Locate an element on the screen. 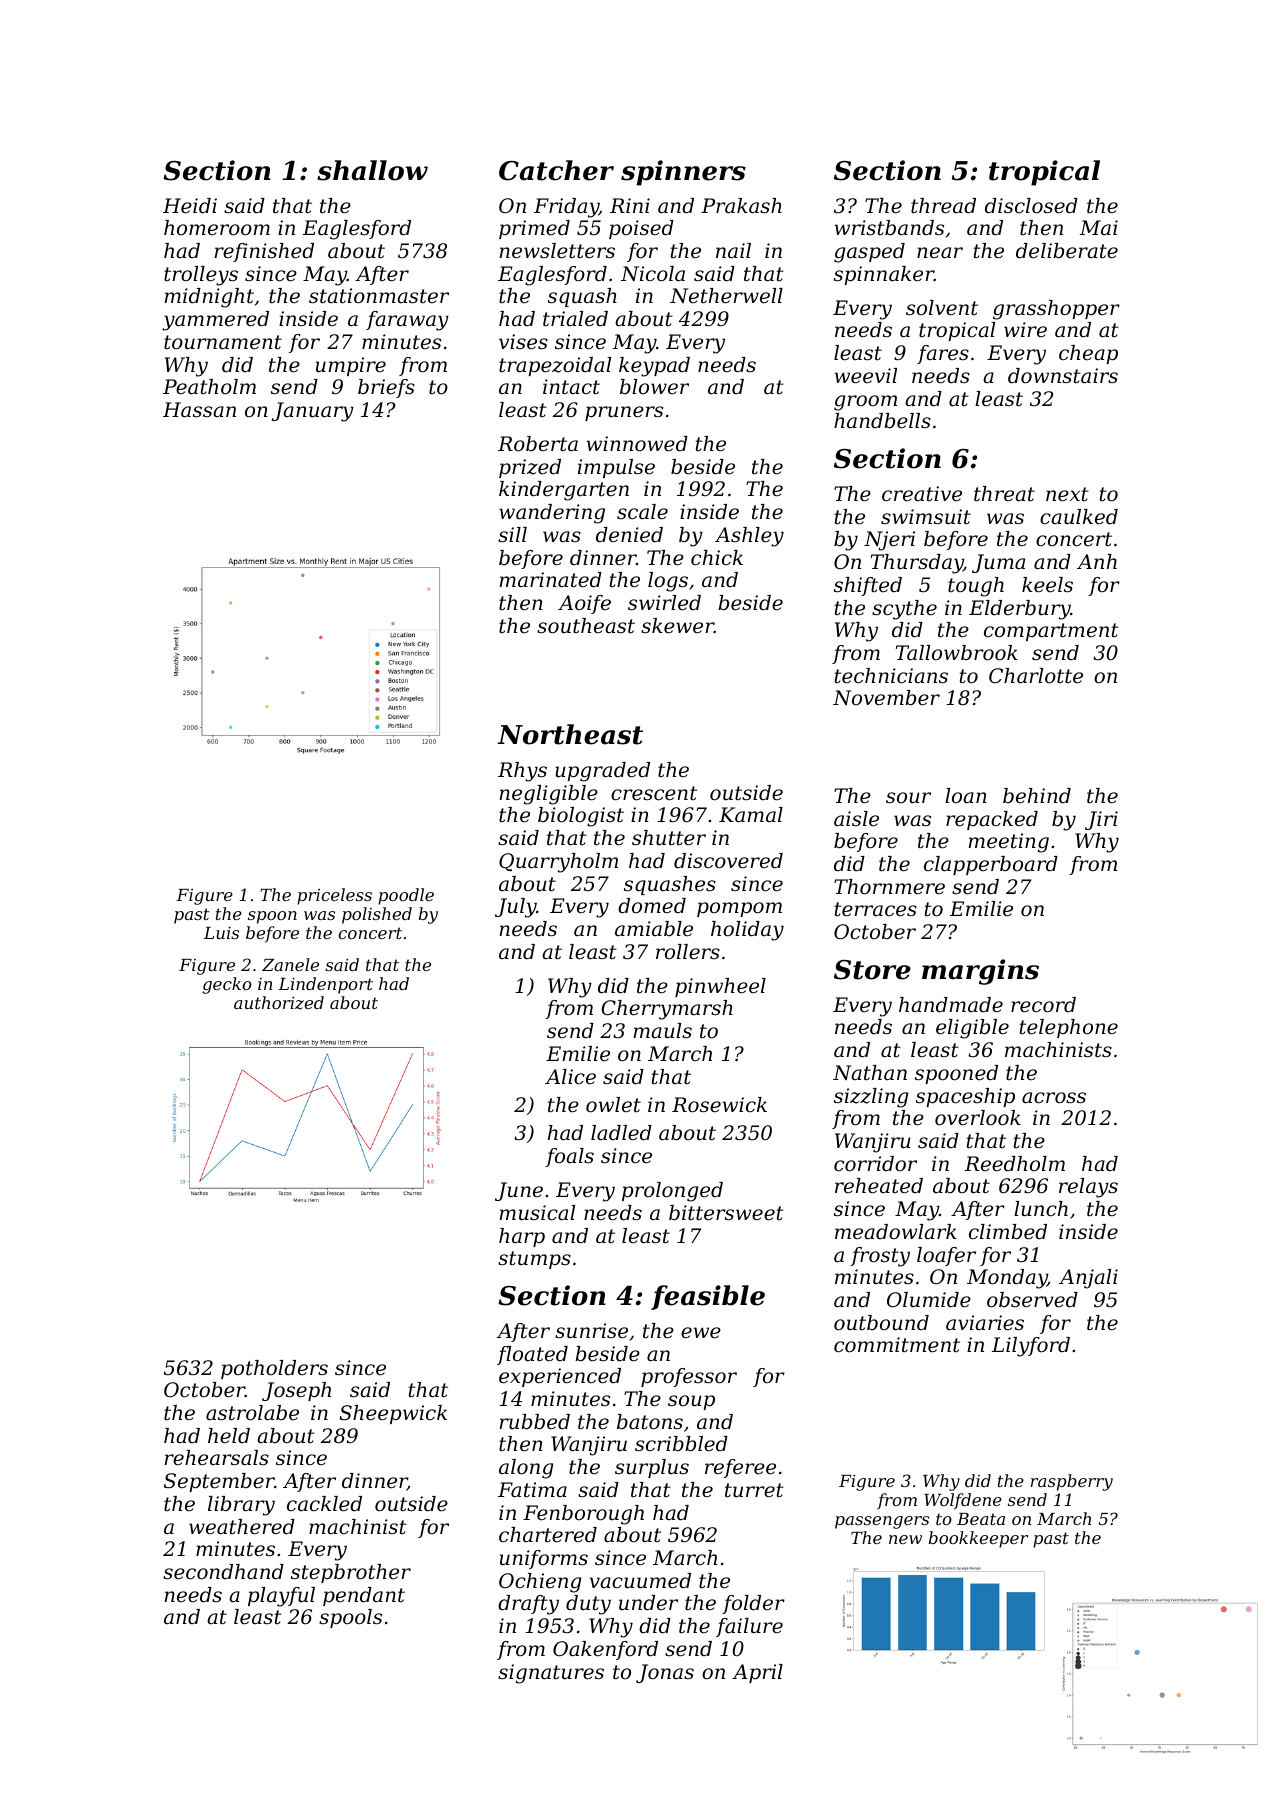  Store is located at coordinates (872, 970).
